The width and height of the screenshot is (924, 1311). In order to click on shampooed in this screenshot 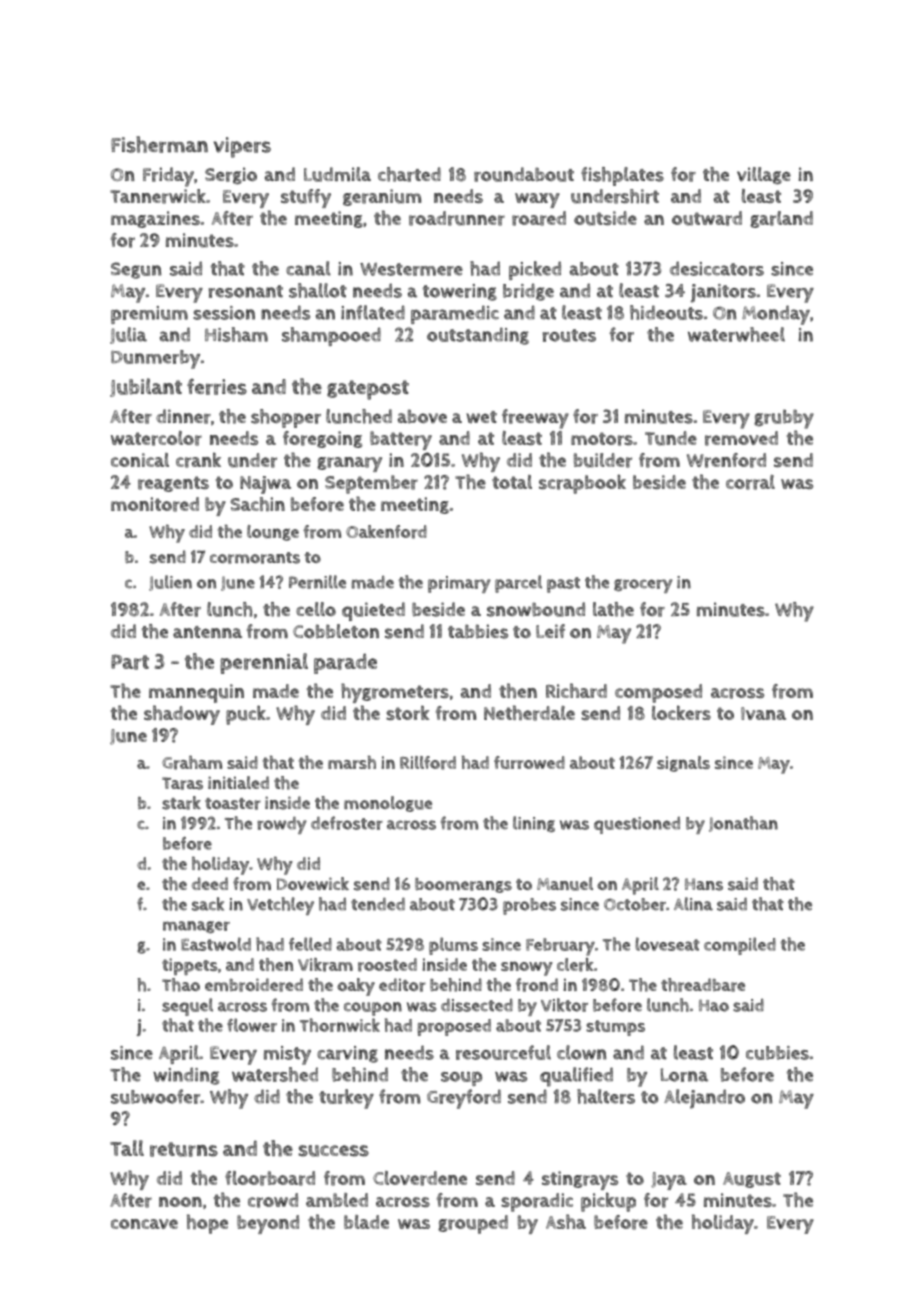, I will do `click(331, 336)`.
